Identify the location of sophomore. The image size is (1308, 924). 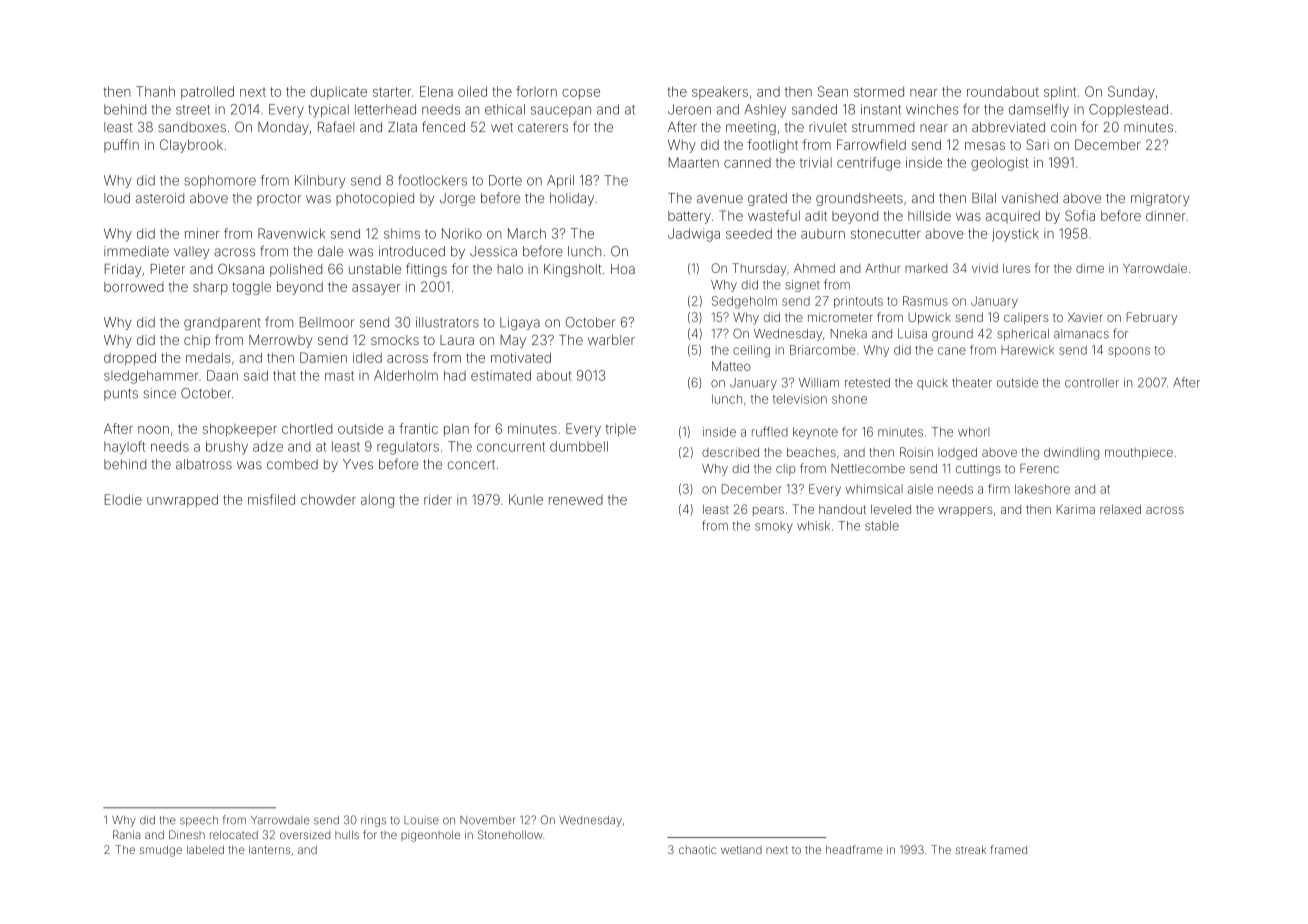
(220, 181).
